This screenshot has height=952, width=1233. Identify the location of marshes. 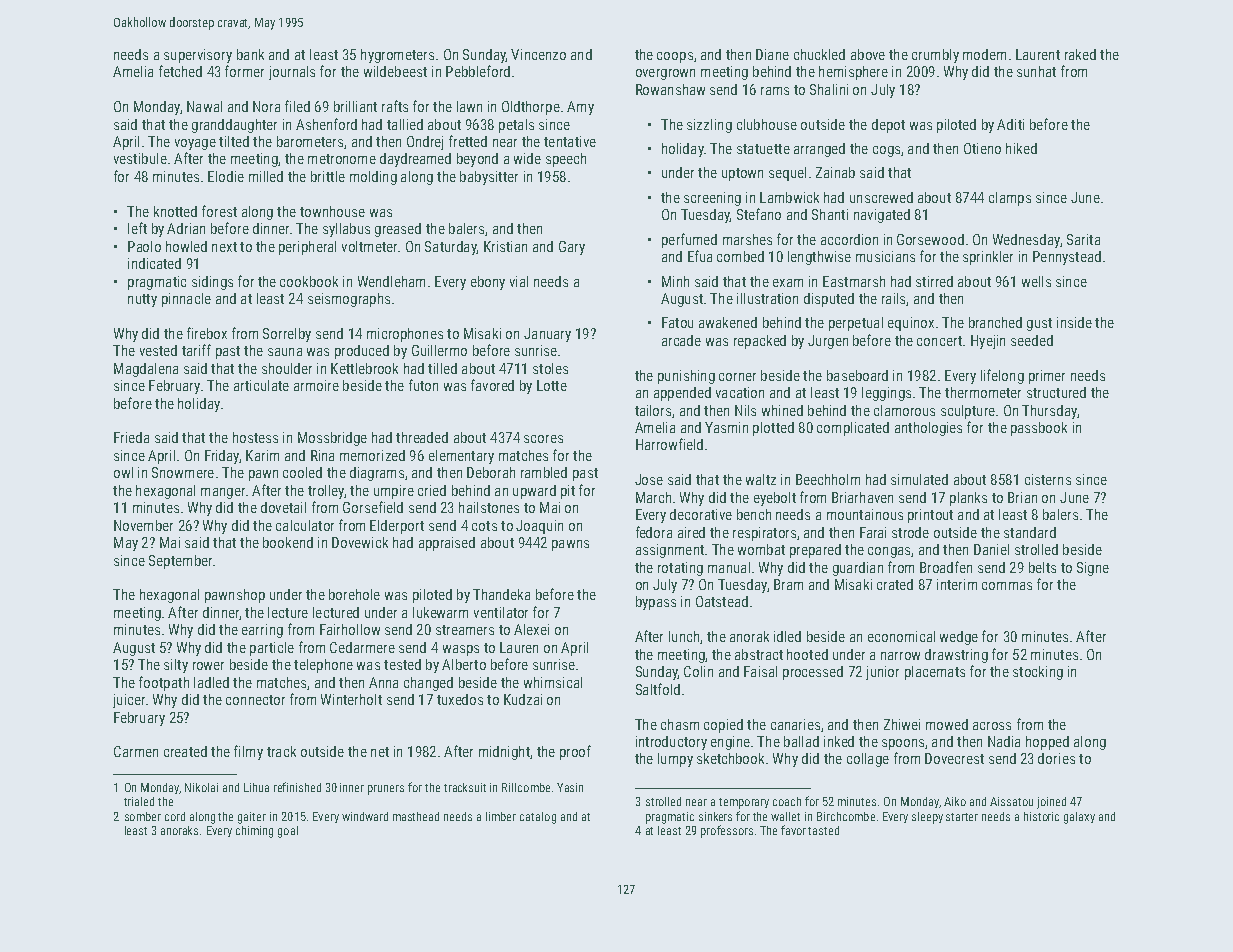
(747, 239).
